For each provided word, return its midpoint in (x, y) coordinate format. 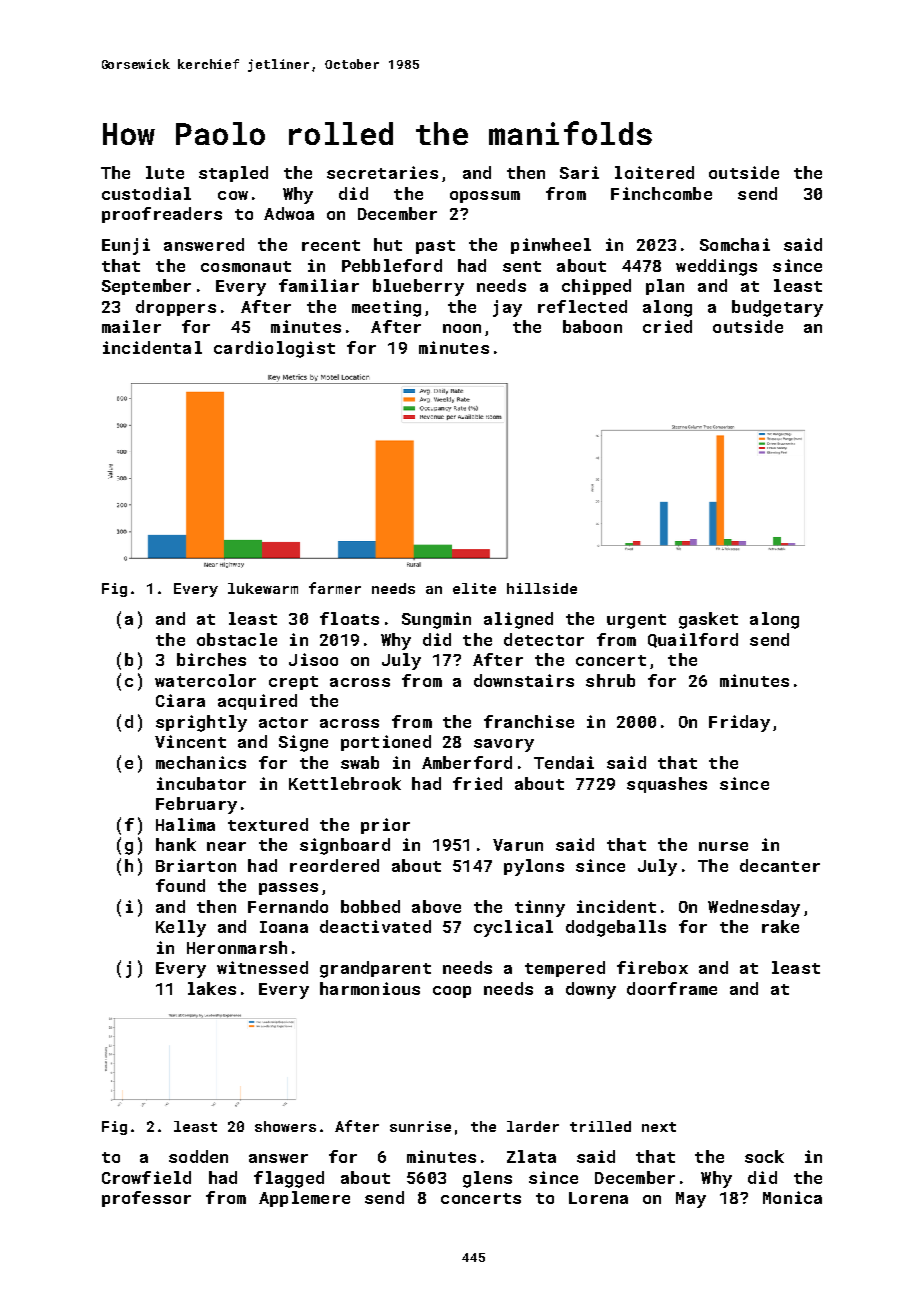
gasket (708, 620)
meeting (386, 308)
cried (667, 326)
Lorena (598, 1198)
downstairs (524, 680)
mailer (131, 326)
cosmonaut (246, 266)
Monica (792, 1197)
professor (146, 1199)
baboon (592, 326)
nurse (723, 846)
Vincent (190, 741)
